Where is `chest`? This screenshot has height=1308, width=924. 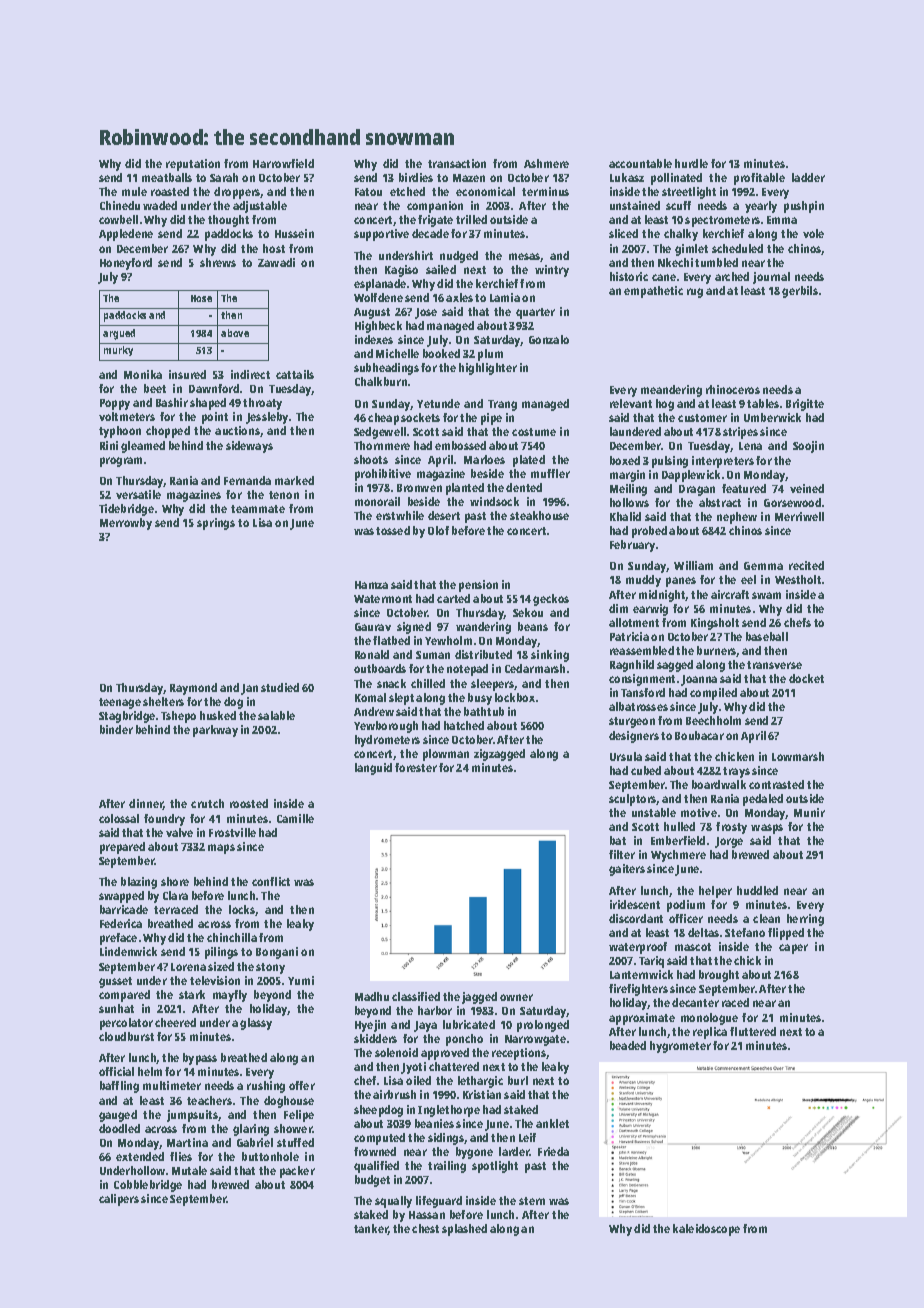 chest is located at coordinates (425, 1228).
